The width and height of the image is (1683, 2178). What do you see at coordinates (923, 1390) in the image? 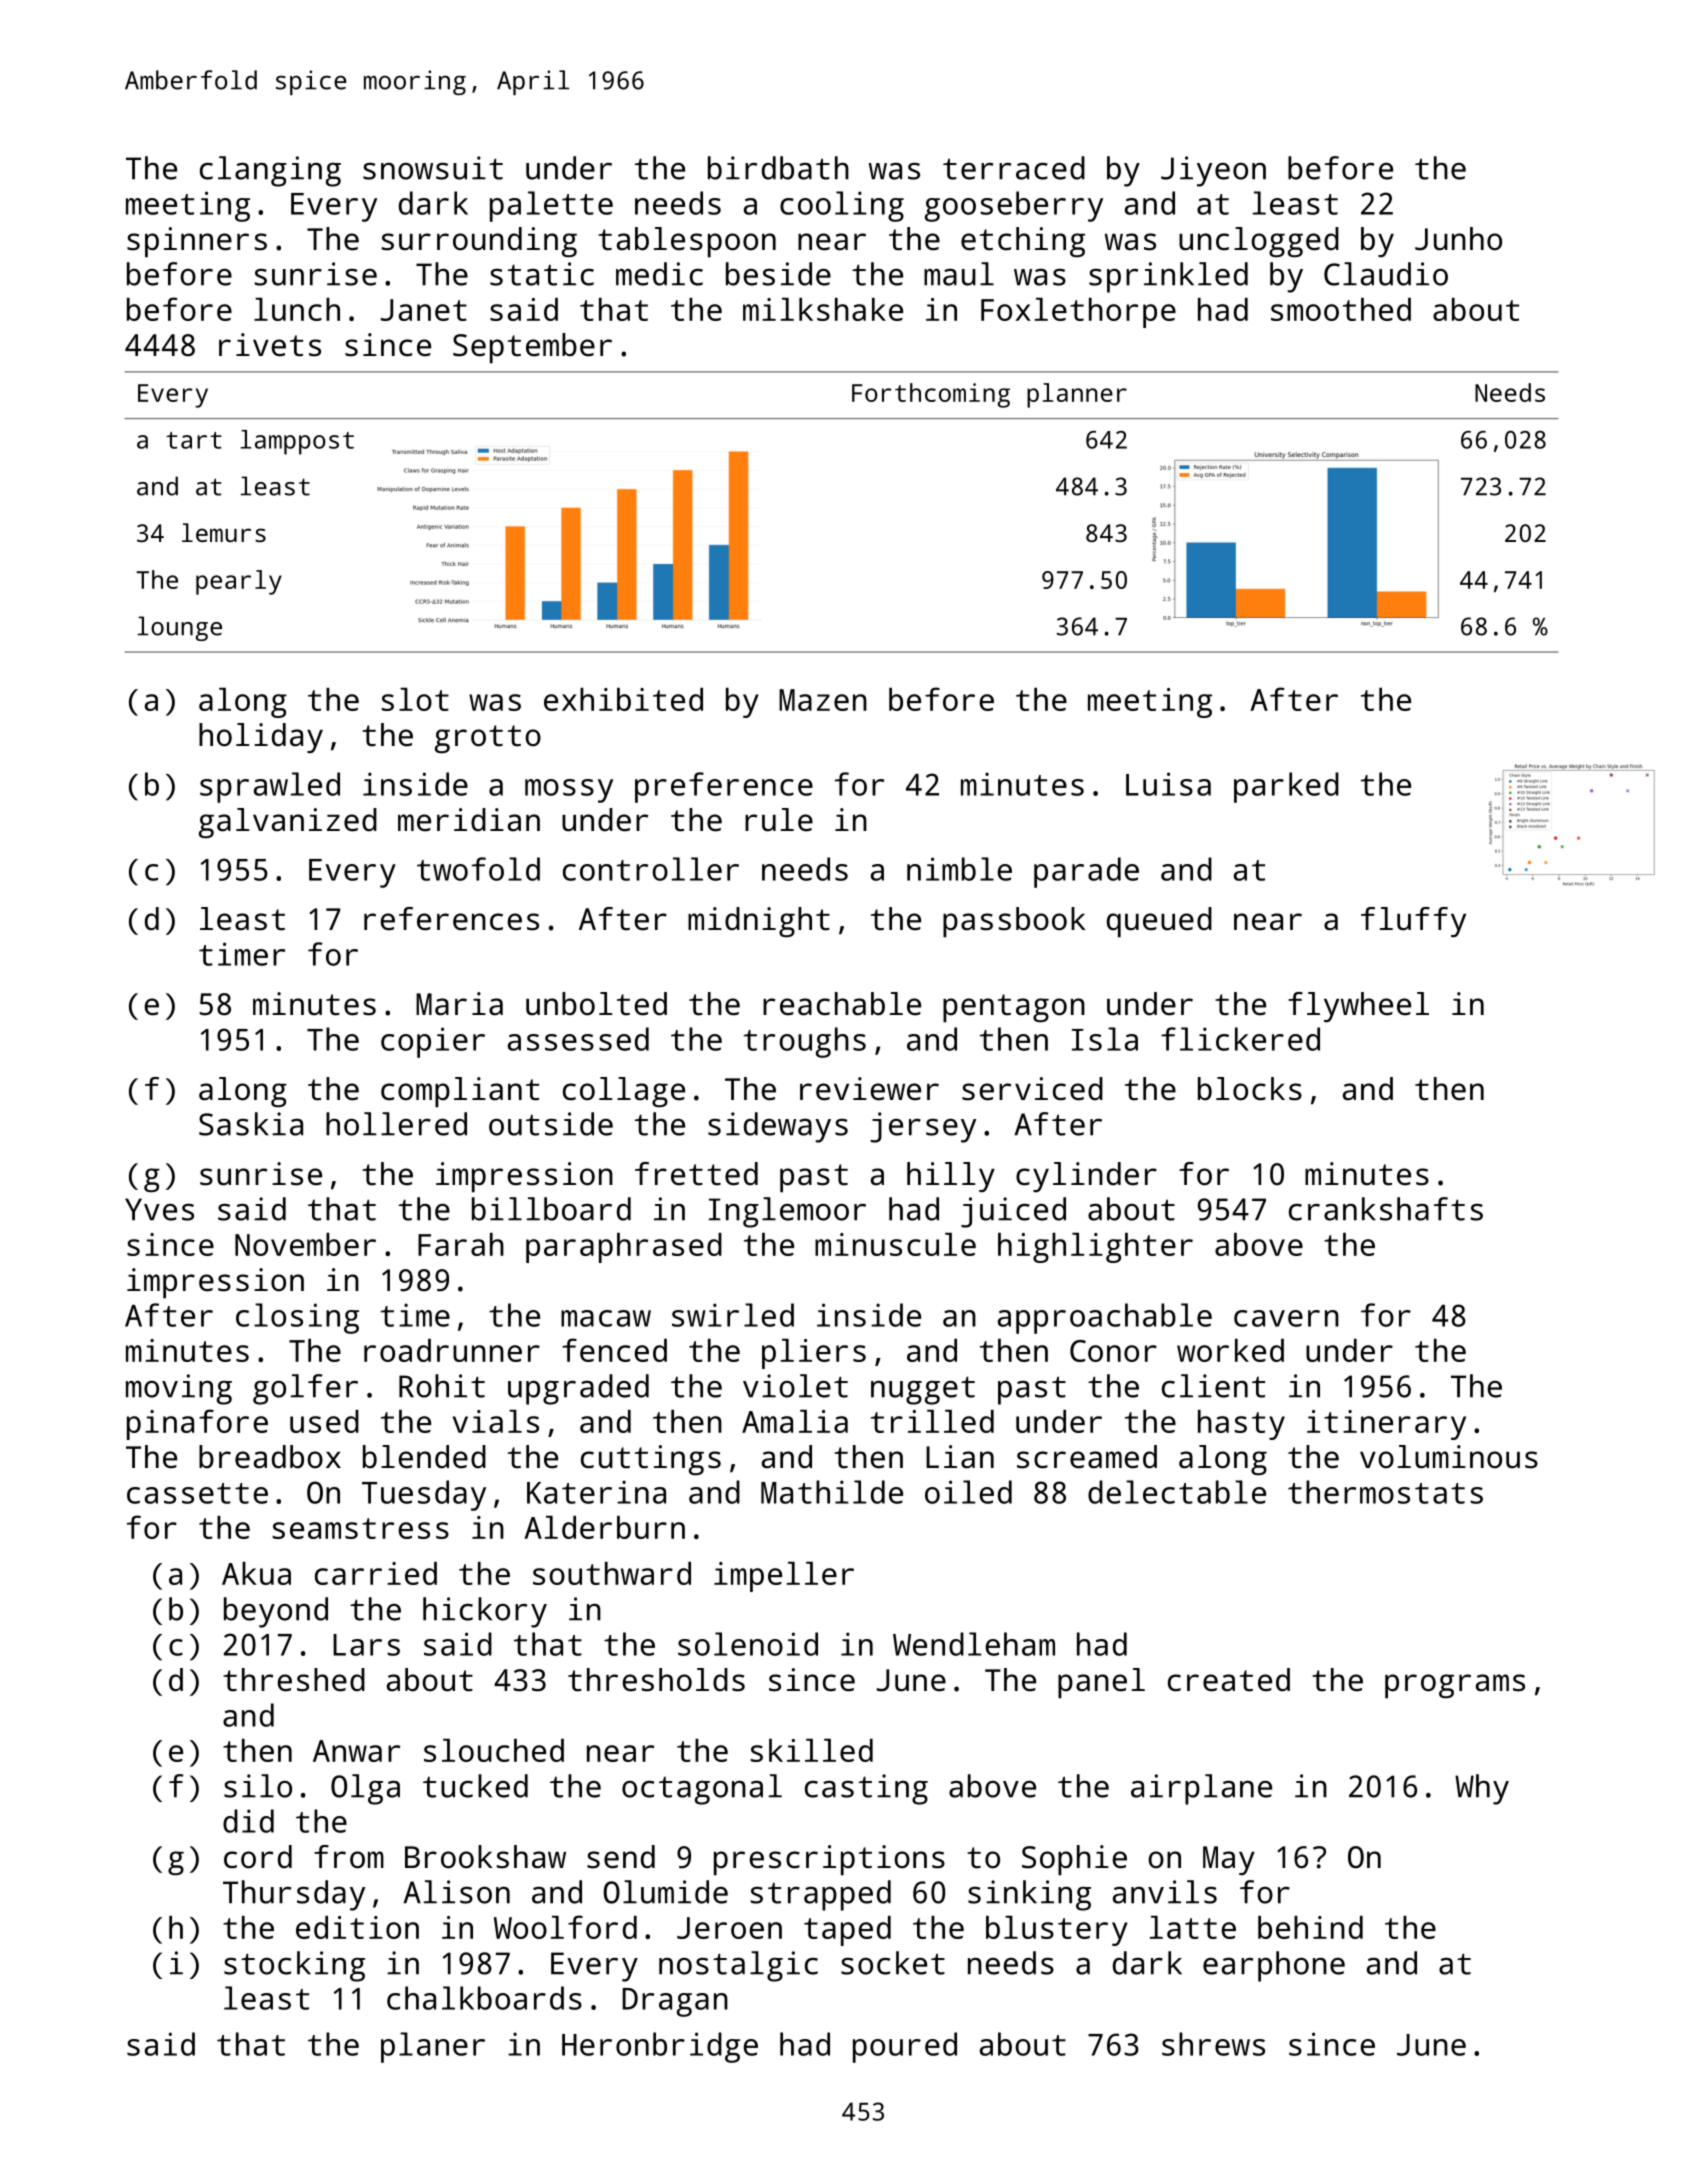
I see `nugget` at bounding box center [923, 1390].
